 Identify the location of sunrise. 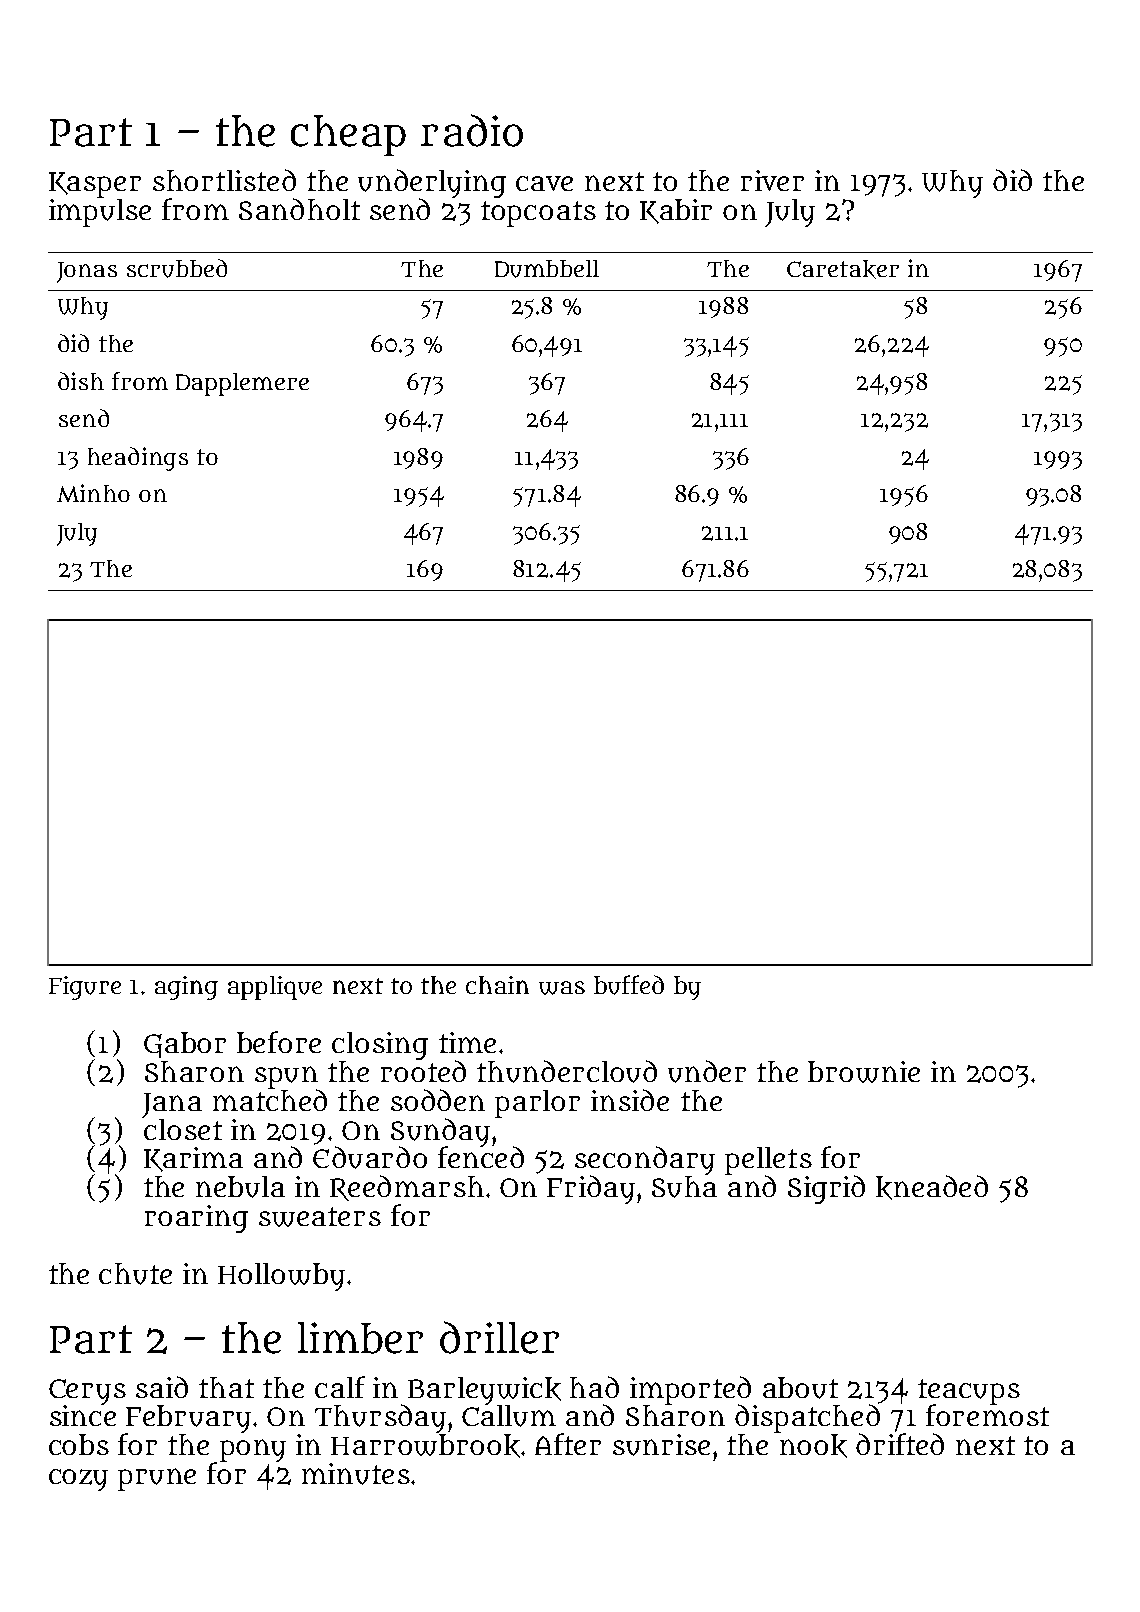
(661, 1445).
